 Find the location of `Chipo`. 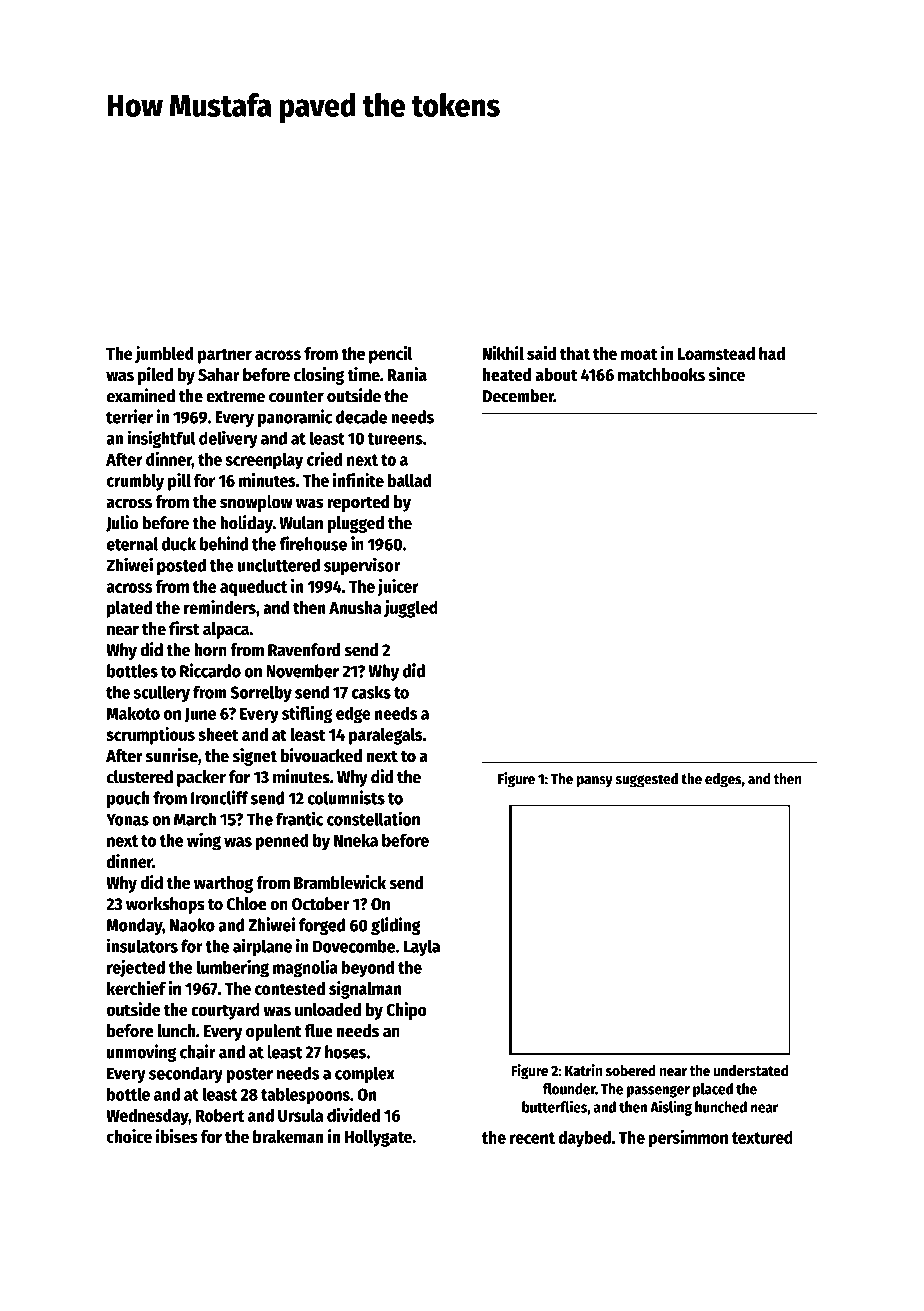

Chipo is located at coordinates (406, 1011).
